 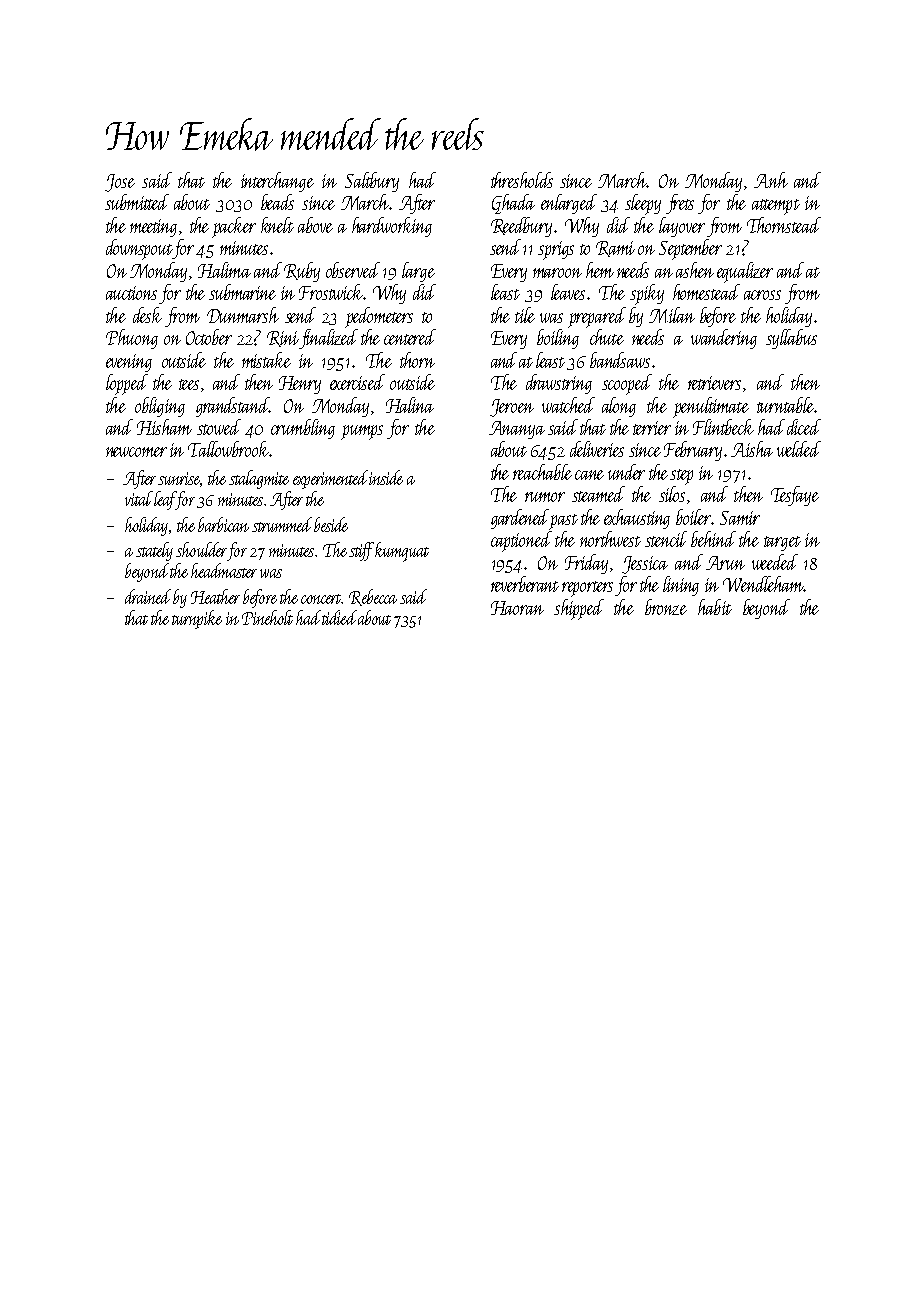 I want to click on interchange, so click(x=277, y=182).
